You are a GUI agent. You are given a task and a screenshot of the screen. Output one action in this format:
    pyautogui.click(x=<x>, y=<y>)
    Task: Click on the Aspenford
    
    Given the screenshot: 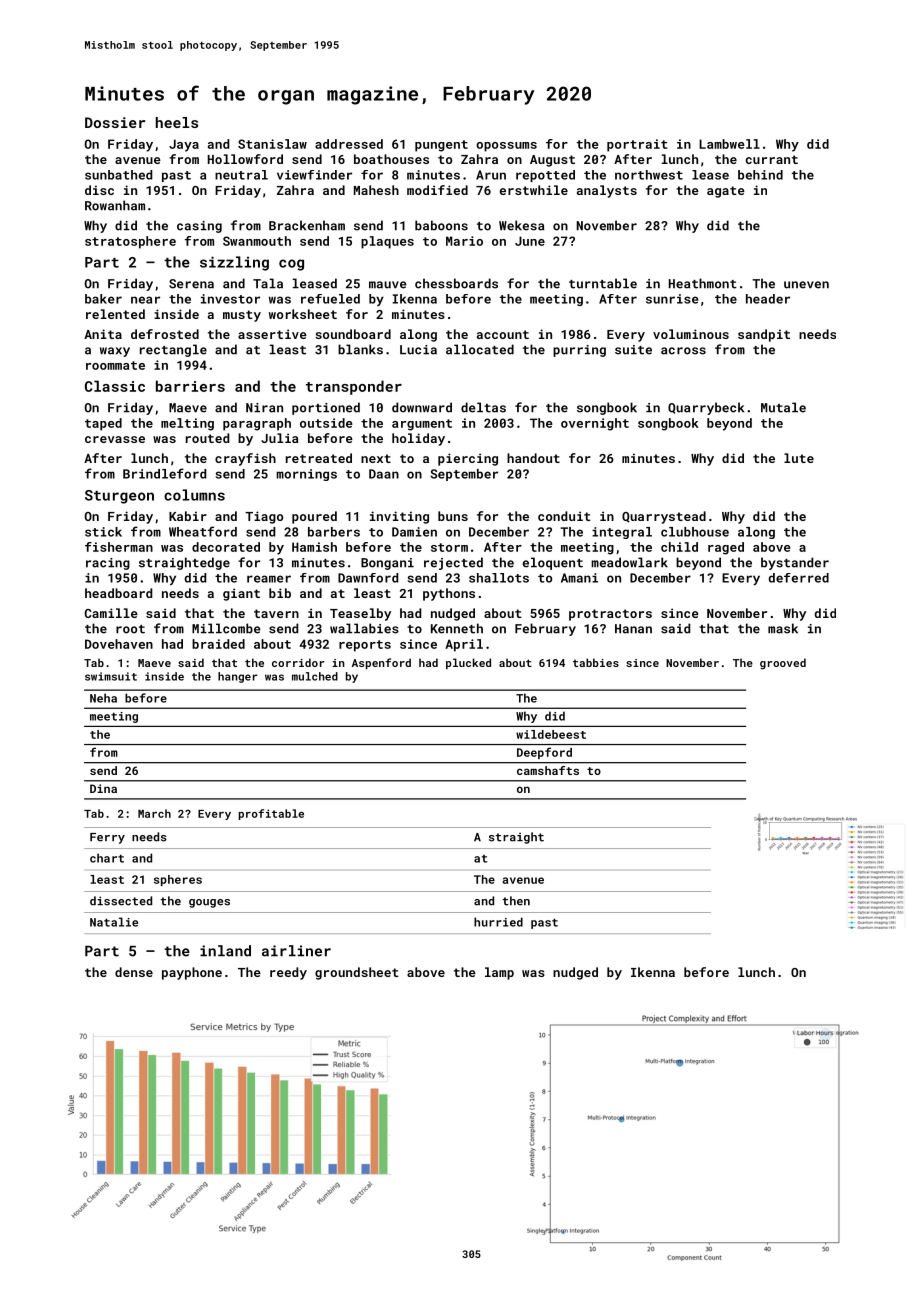 What is the action you would take?
    pyautogui.click(x=381, y=664)
